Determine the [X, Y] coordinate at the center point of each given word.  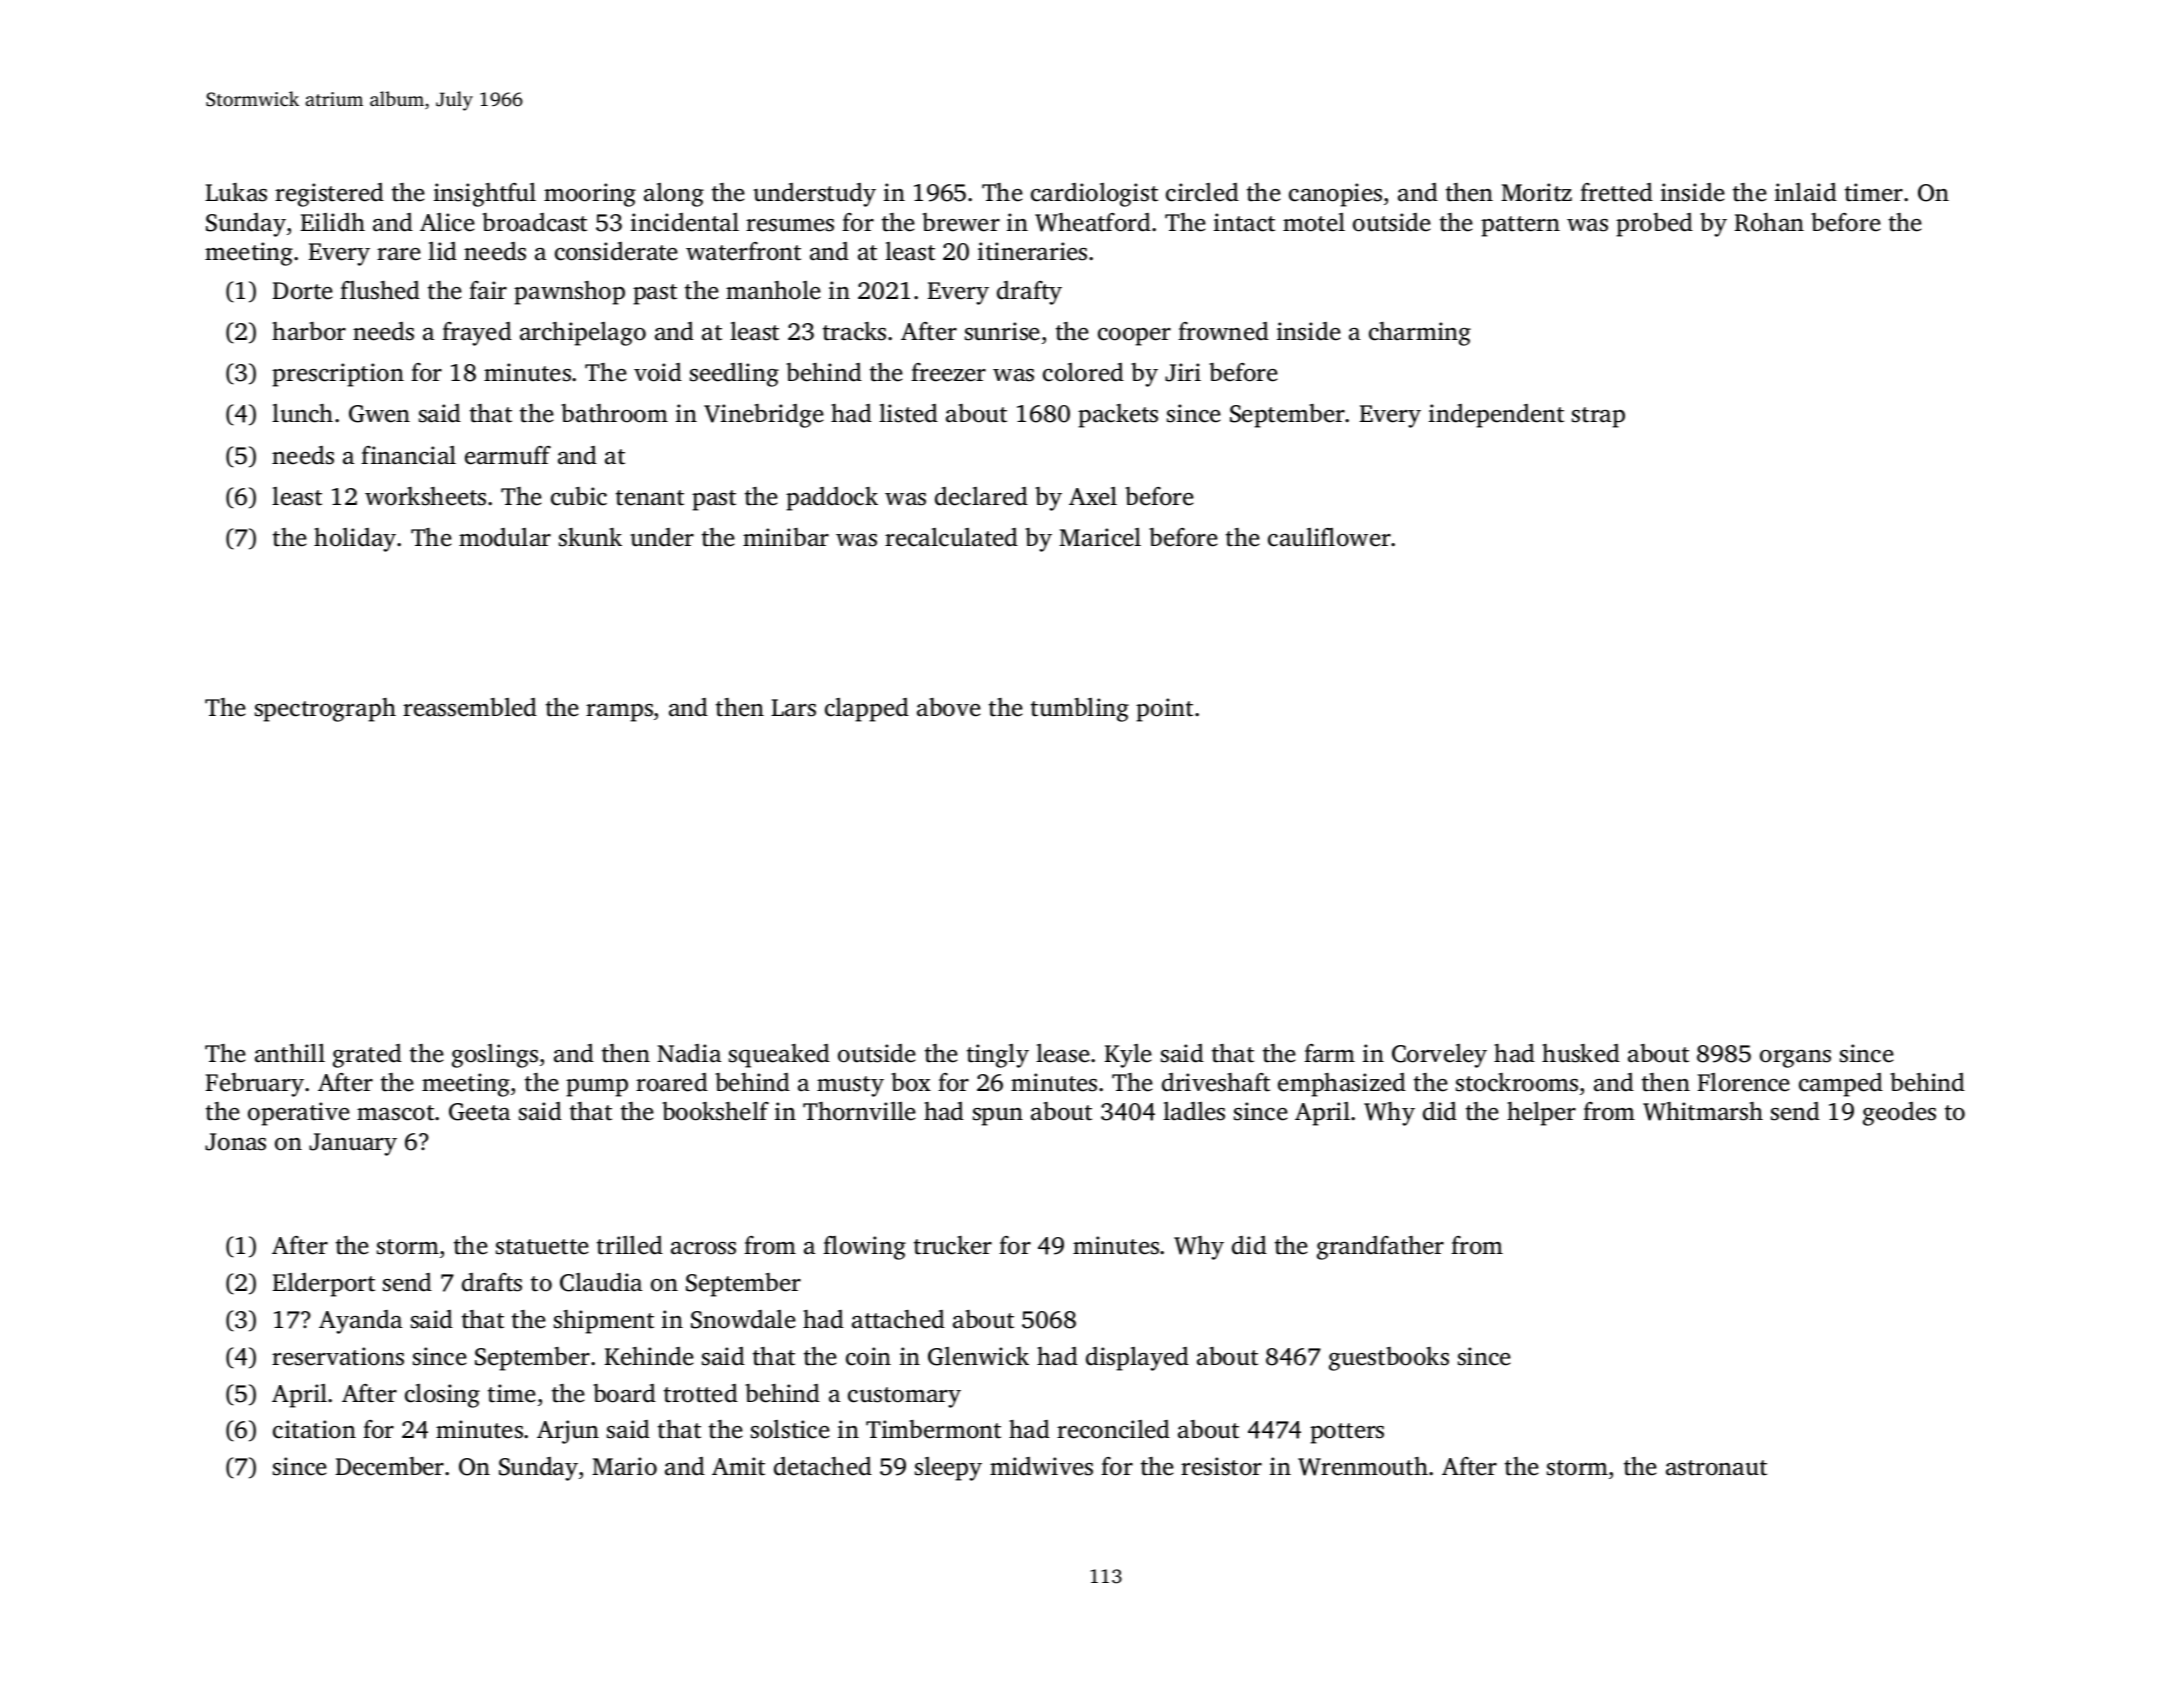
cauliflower [1329, 537]
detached [823, 1466]
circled [1202, 192]
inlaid [1806, 192]
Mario [624, 1466]
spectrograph [325, 710]
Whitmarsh [1703, 1111]
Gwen [379, 414]
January [353, 1144]
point [1164, 710]
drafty [1029, 293]
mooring [590, 195]
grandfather [1380, 1248]
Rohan [1769, 222]
